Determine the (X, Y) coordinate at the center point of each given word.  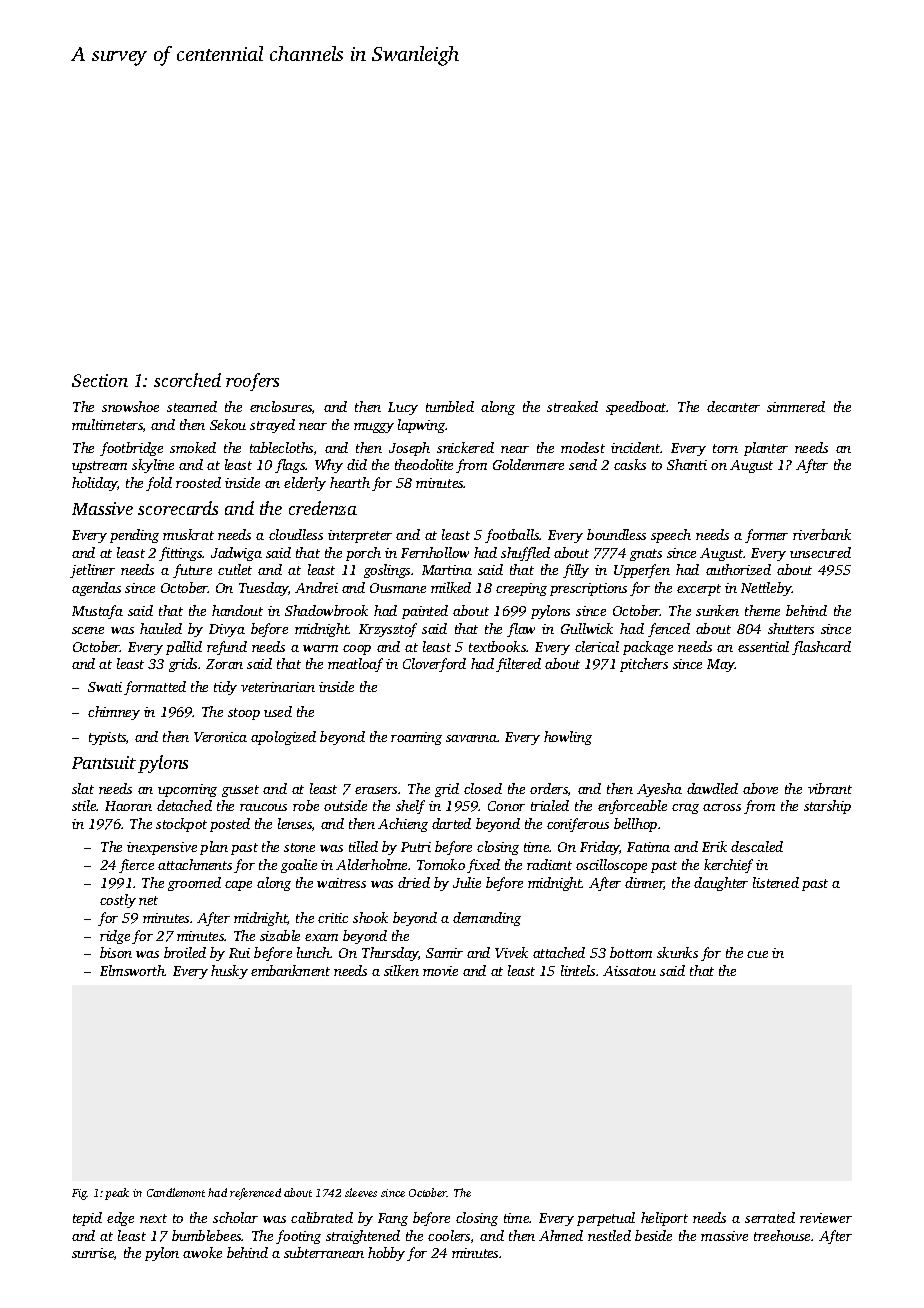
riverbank (822, 534)
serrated (770, 1217)
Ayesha (659, 790)
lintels (578, 970)
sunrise (93, 1253)
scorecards (178, 508)
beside (653, 1235)
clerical (597, 646)
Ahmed (561, 1235)
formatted (155, 688)
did (357, 464)
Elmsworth (132, 970)
